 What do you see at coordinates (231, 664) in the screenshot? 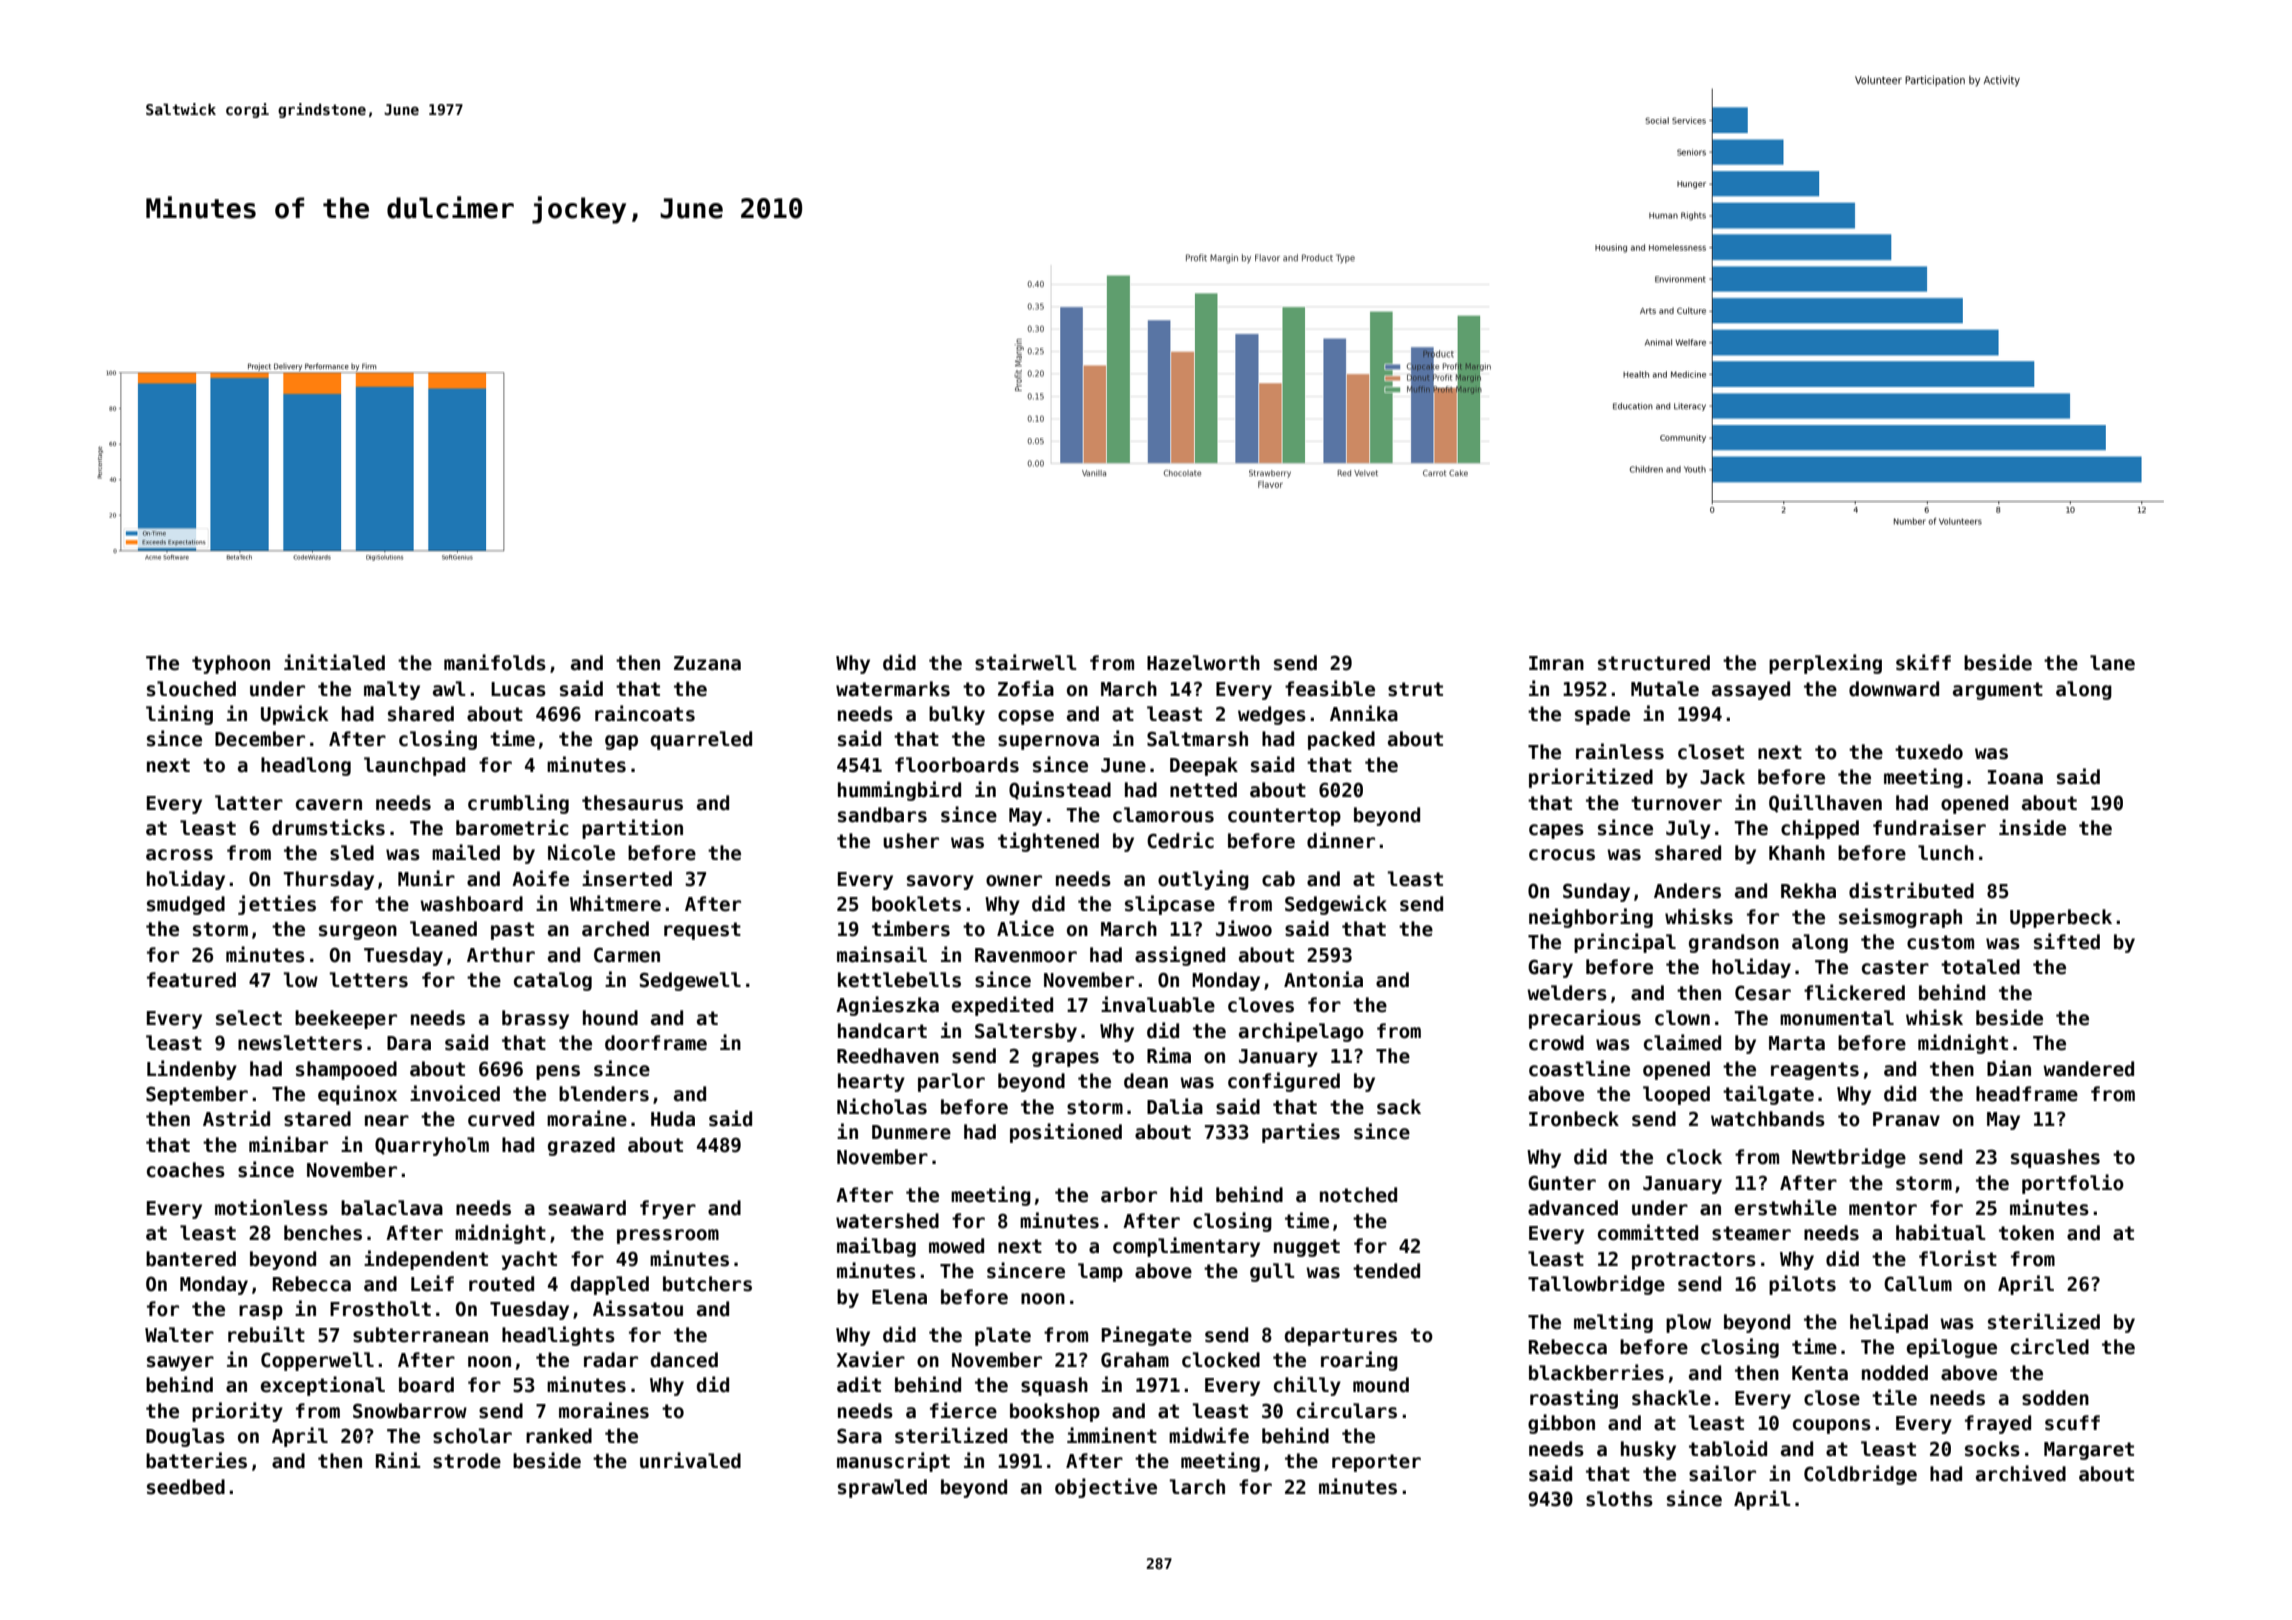
I see `typhoon` at bounding box center [231, 664].
